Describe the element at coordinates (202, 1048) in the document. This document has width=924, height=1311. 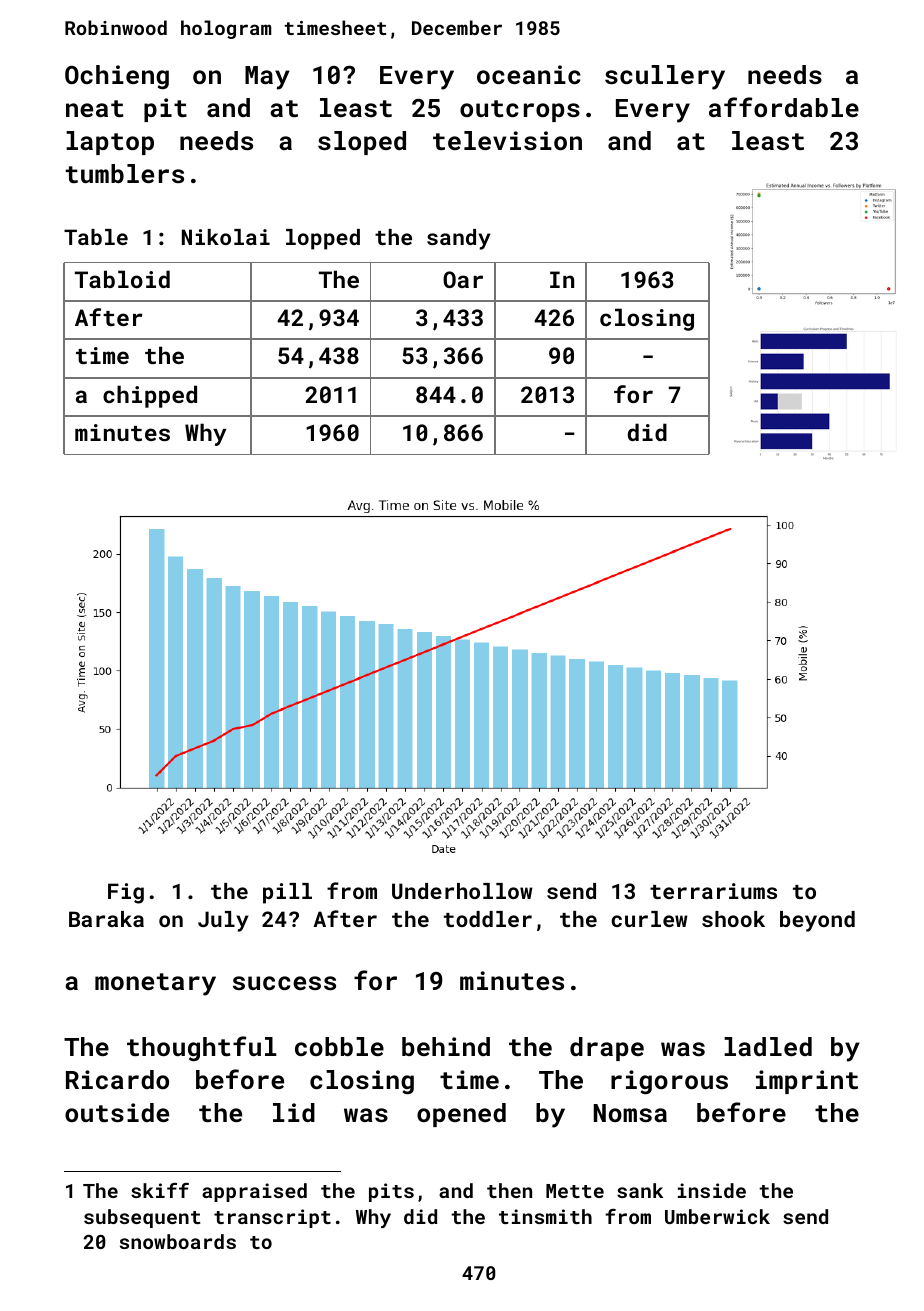
I see `thoughtful` at that location.
